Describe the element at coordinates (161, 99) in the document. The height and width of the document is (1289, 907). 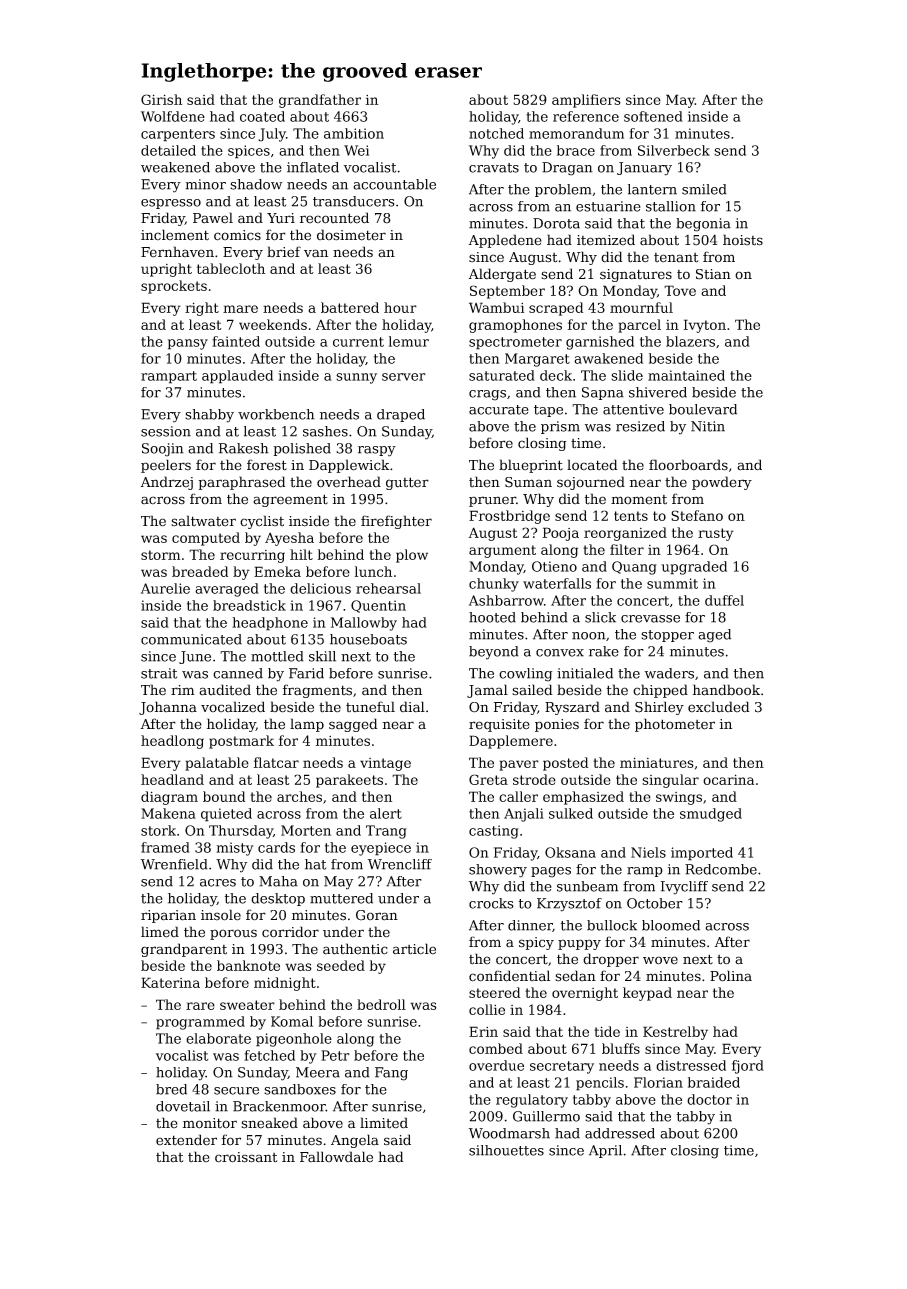
I see `Girish` at that location.
